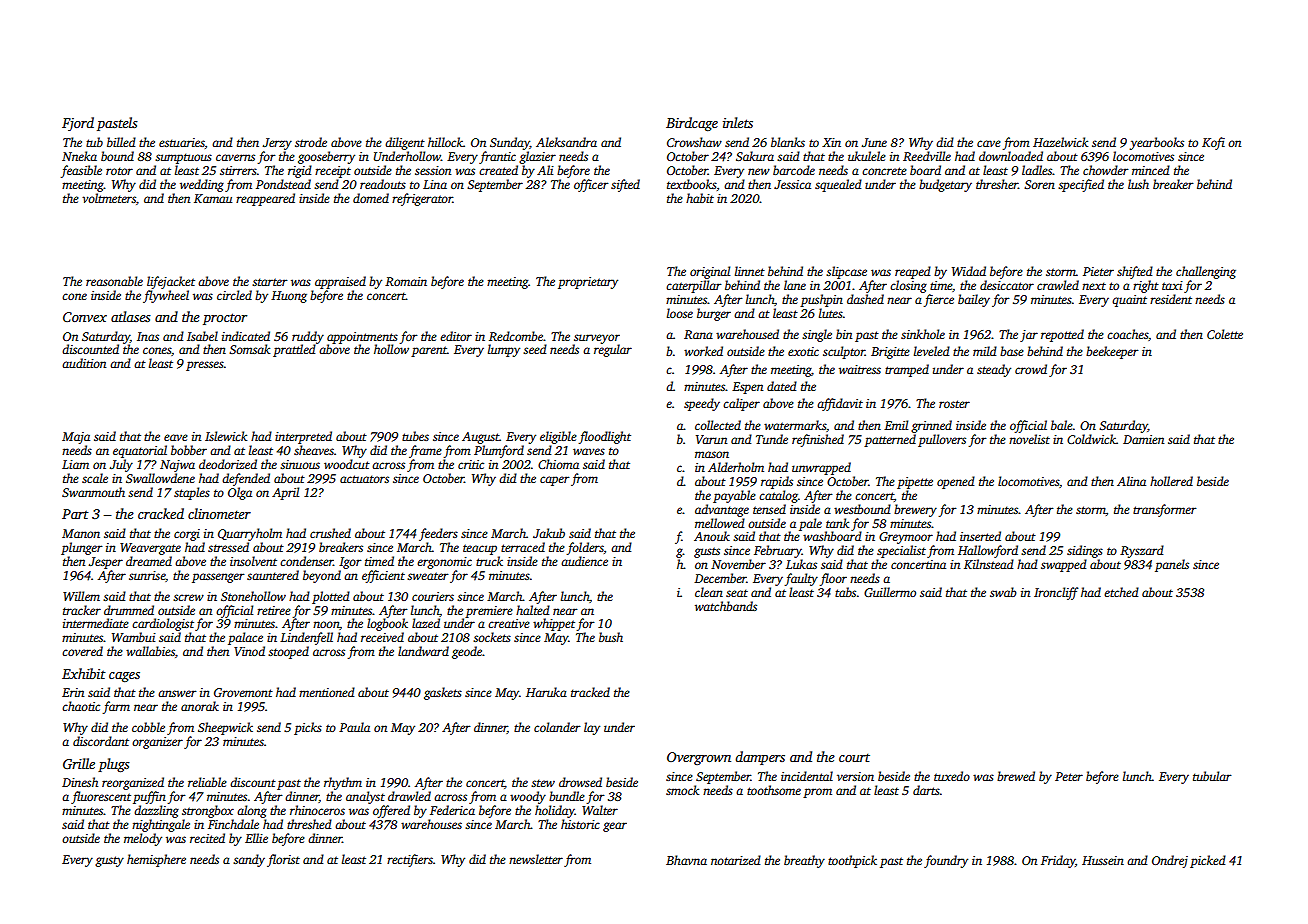 This screenshot has height=924, width=1308. I want to click on prattled, so click(294, 350).
